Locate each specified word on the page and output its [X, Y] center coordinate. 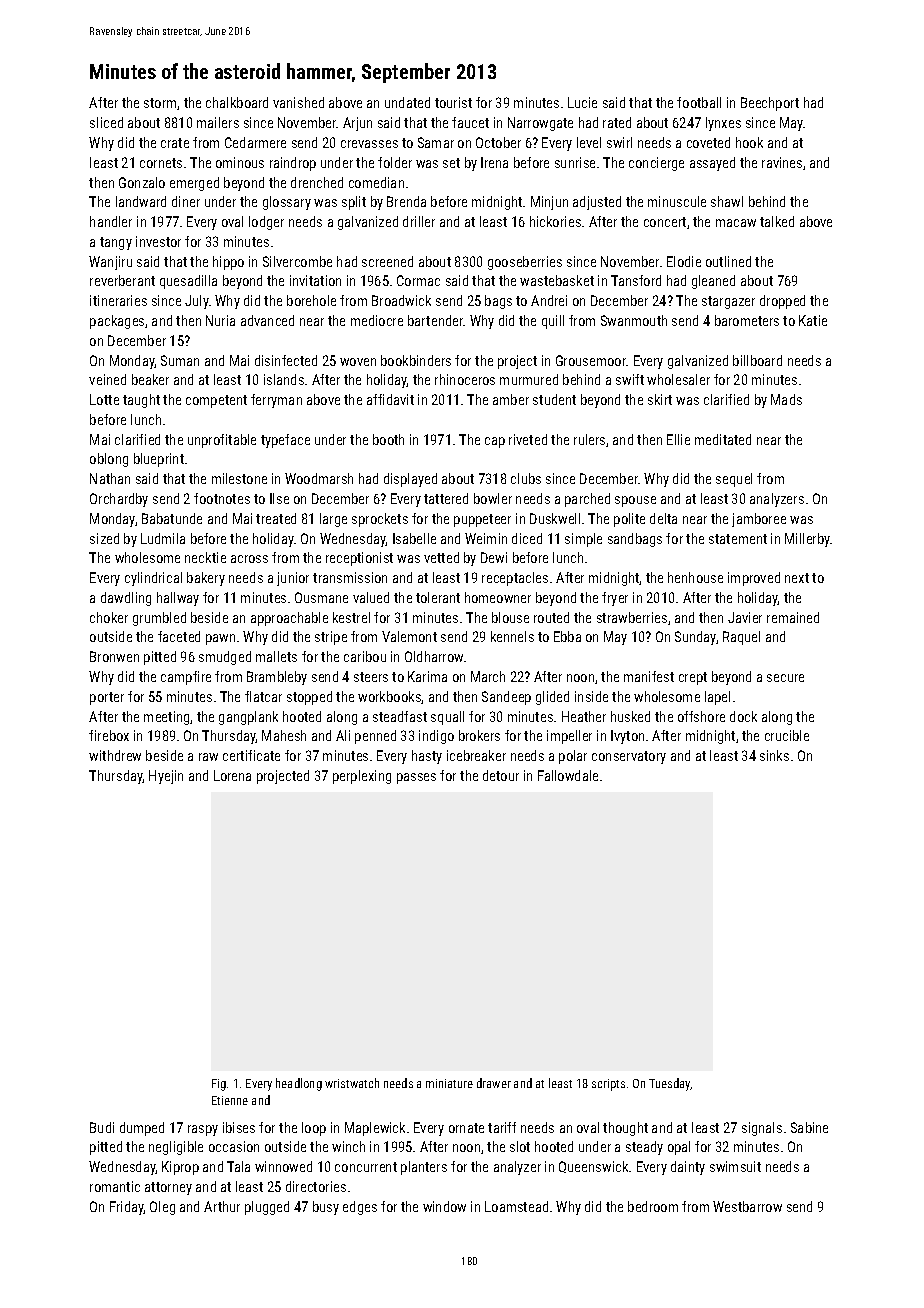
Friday [127, 1208]
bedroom [653, 1206]
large [333, 520]
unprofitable [222, 441]
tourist [453, 102]
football [699, 102]
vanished [298, 102]
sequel [734, 480]
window [444, 1206]
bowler [493, 498]
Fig [219, 1085]
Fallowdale [568, 775]
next [797, 578]
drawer [494, 1083]
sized [104, 538]
